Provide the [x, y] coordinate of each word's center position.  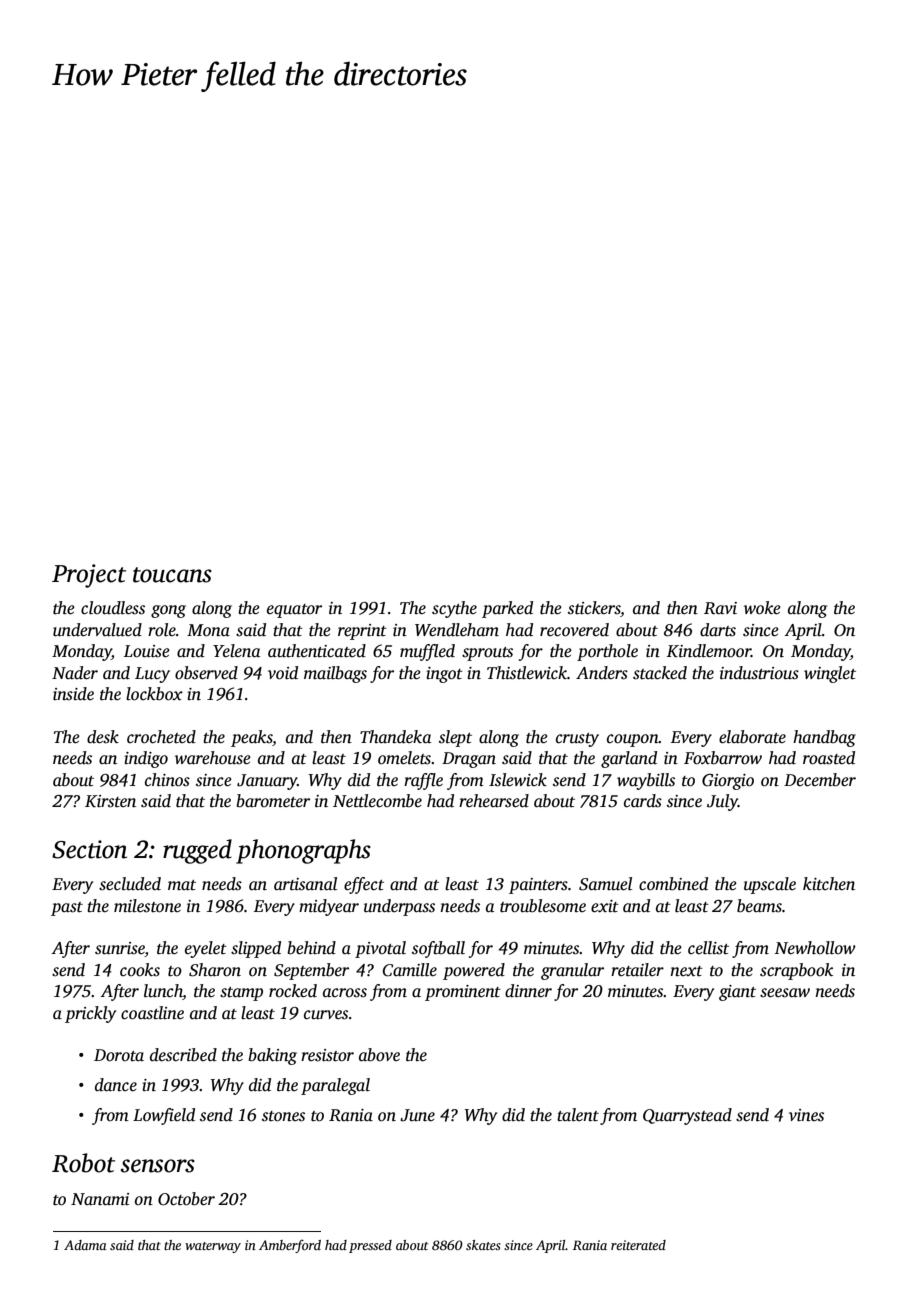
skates [483, 1245]
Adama [85, 1245]
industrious [759, 673]
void [283, 673]
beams [759, 905]
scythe [454, 609]
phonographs [303, 851]
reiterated [638, 1245]
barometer [273, 801]
